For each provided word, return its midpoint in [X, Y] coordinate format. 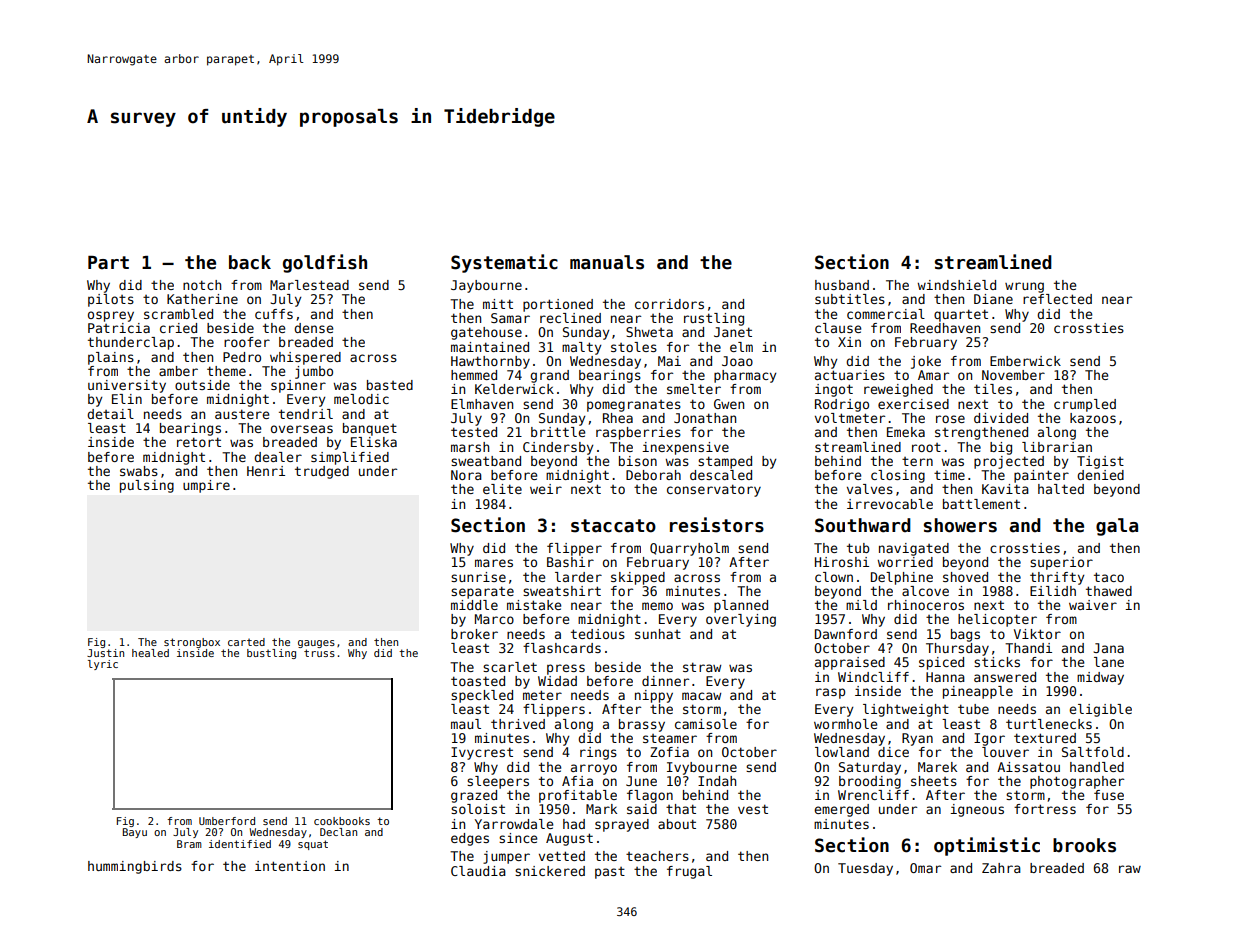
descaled [721, 475]
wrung [1024, 287]
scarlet [510, 667]
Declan [338, 832]
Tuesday [865, 869]
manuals [607, 262]
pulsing [147, 486]
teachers [657, 856]
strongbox [192, 643]
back [250, 262]
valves [870, 489]
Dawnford [846, 634]
